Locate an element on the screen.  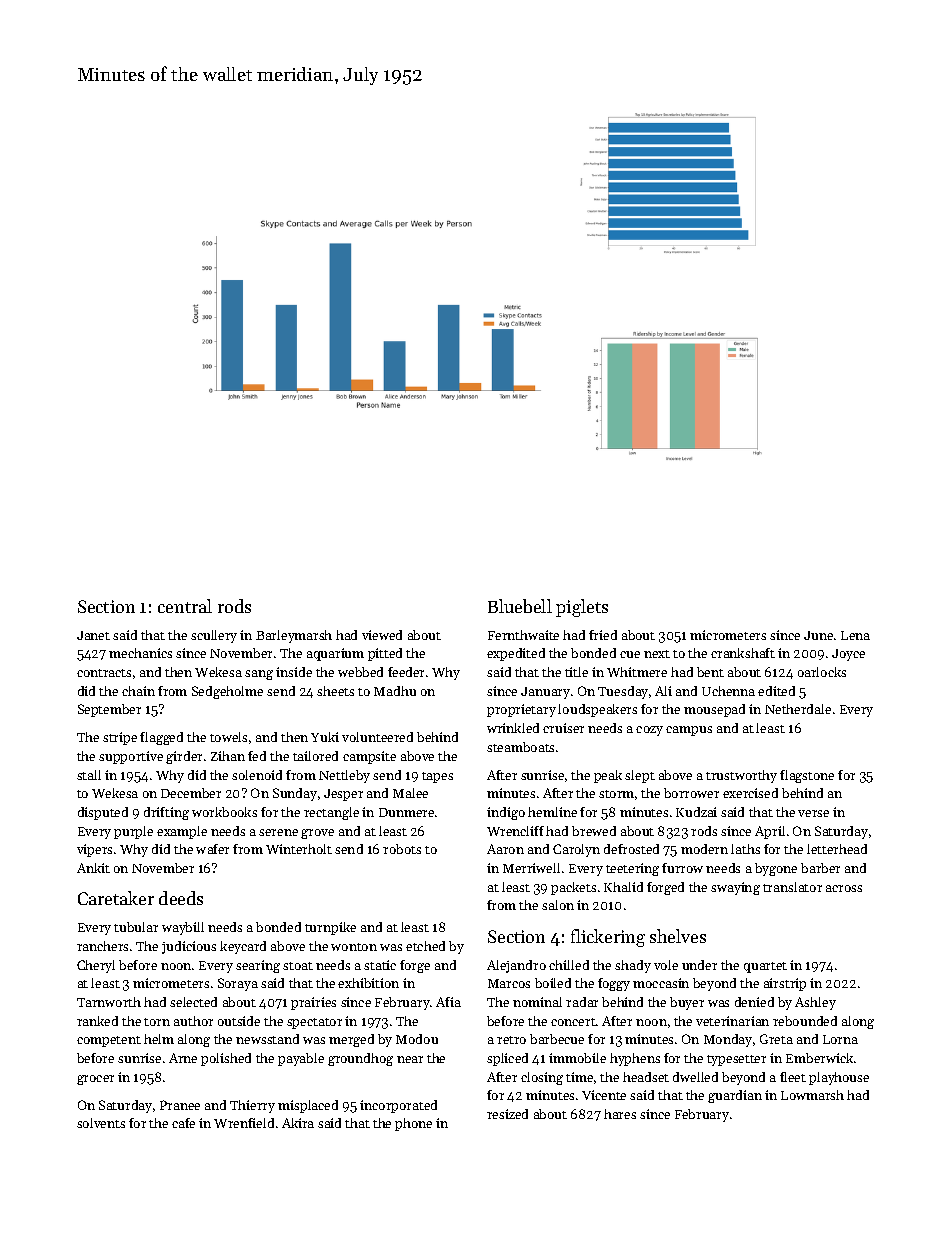
tapes is located at coordinates (437, 777).
